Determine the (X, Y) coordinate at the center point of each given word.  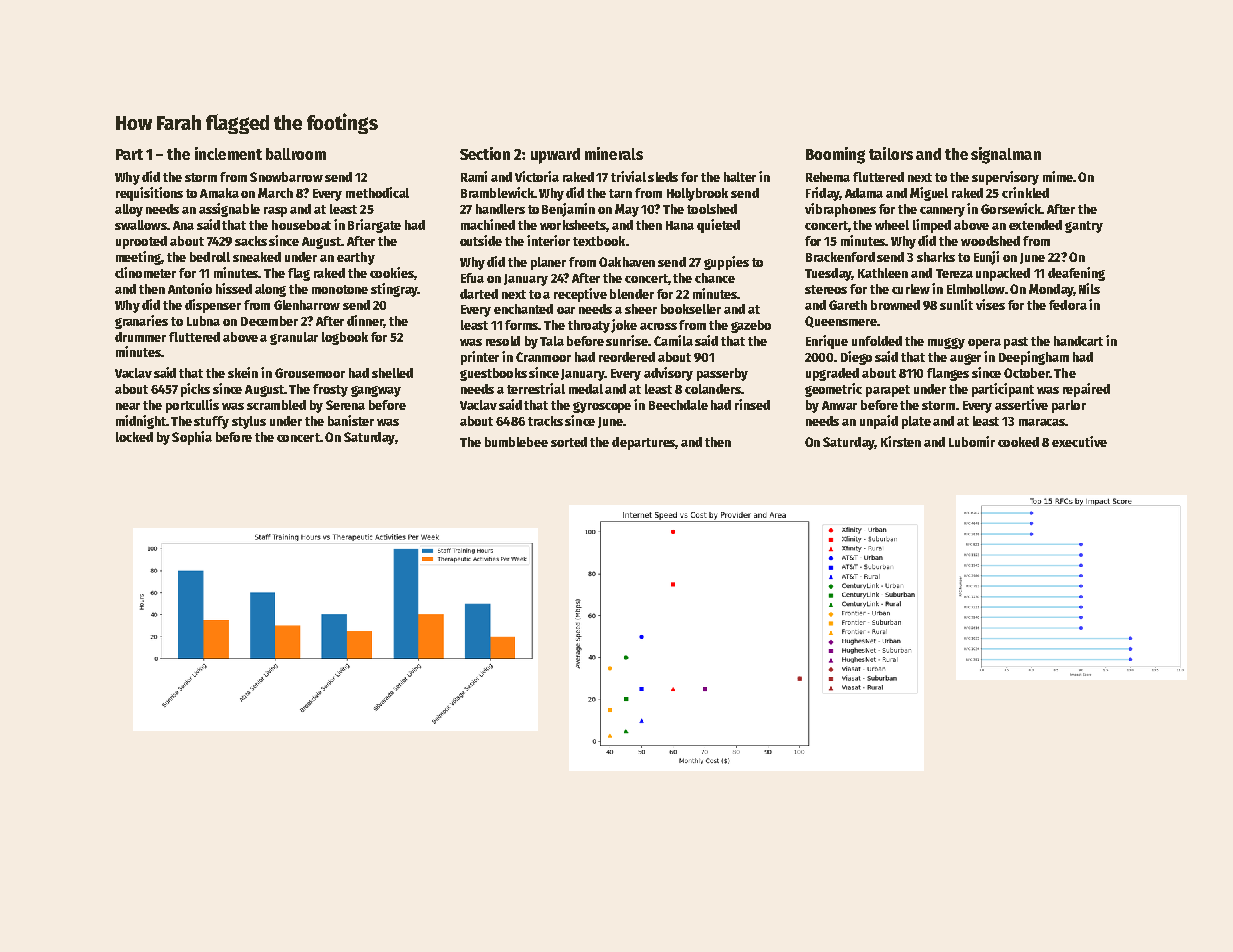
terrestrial (536, 388)
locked (134, 437)
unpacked (1003, 274)
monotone (340, 289)
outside (481, 240)
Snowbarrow (286, 177)
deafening (1076, 274)
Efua (472, 278)
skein (243, 372)
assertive (1021, 404)
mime (1058, 176)
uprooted (141, 242)
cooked (1018, 442)
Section (485, 153)
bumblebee (516, 442)
